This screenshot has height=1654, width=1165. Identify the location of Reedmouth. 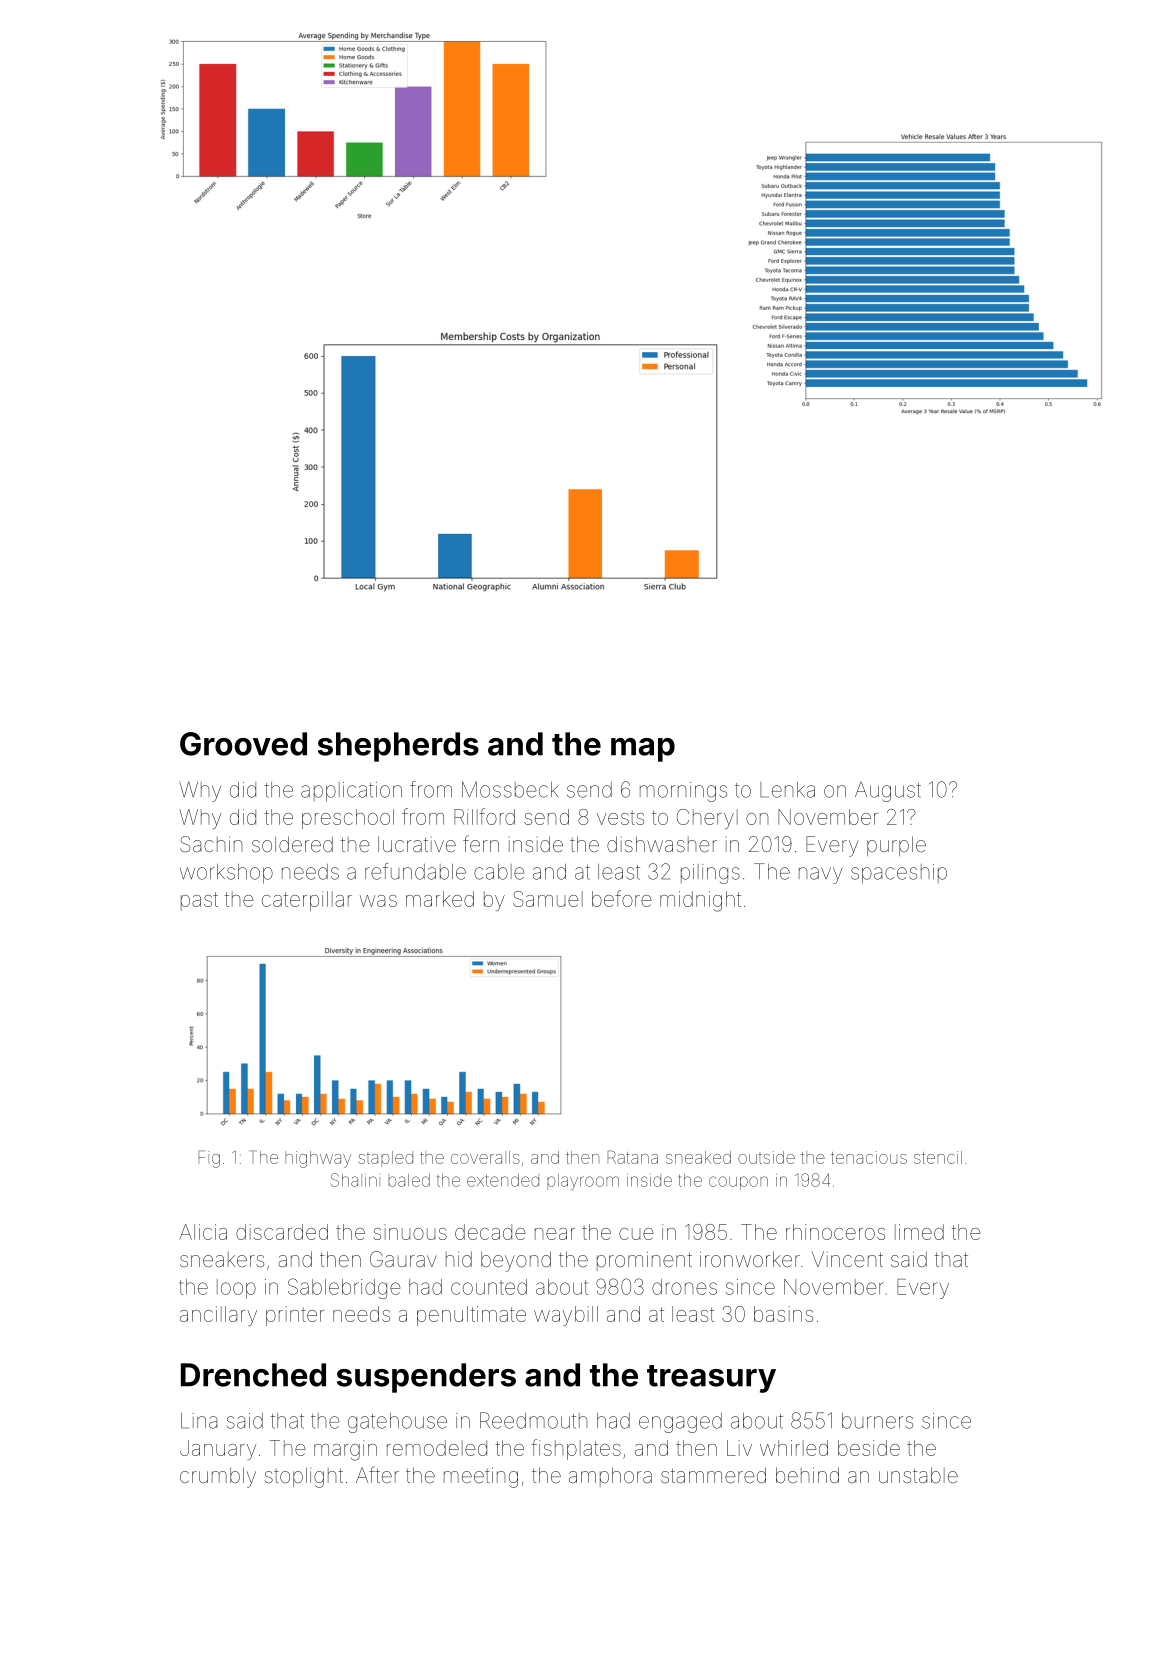
(533, 1420).
